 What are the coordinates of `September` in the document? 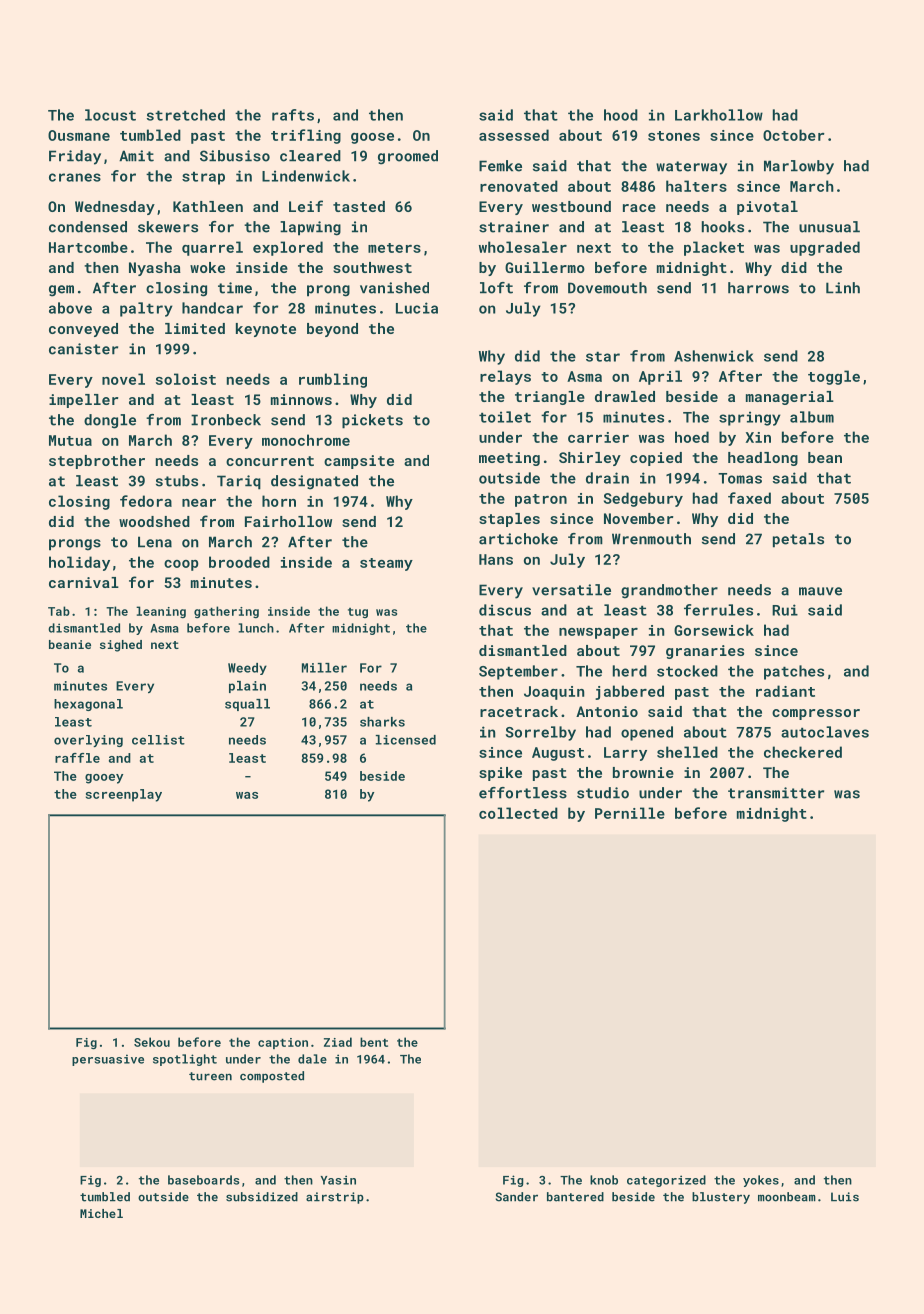 It's located at (518, 672).
